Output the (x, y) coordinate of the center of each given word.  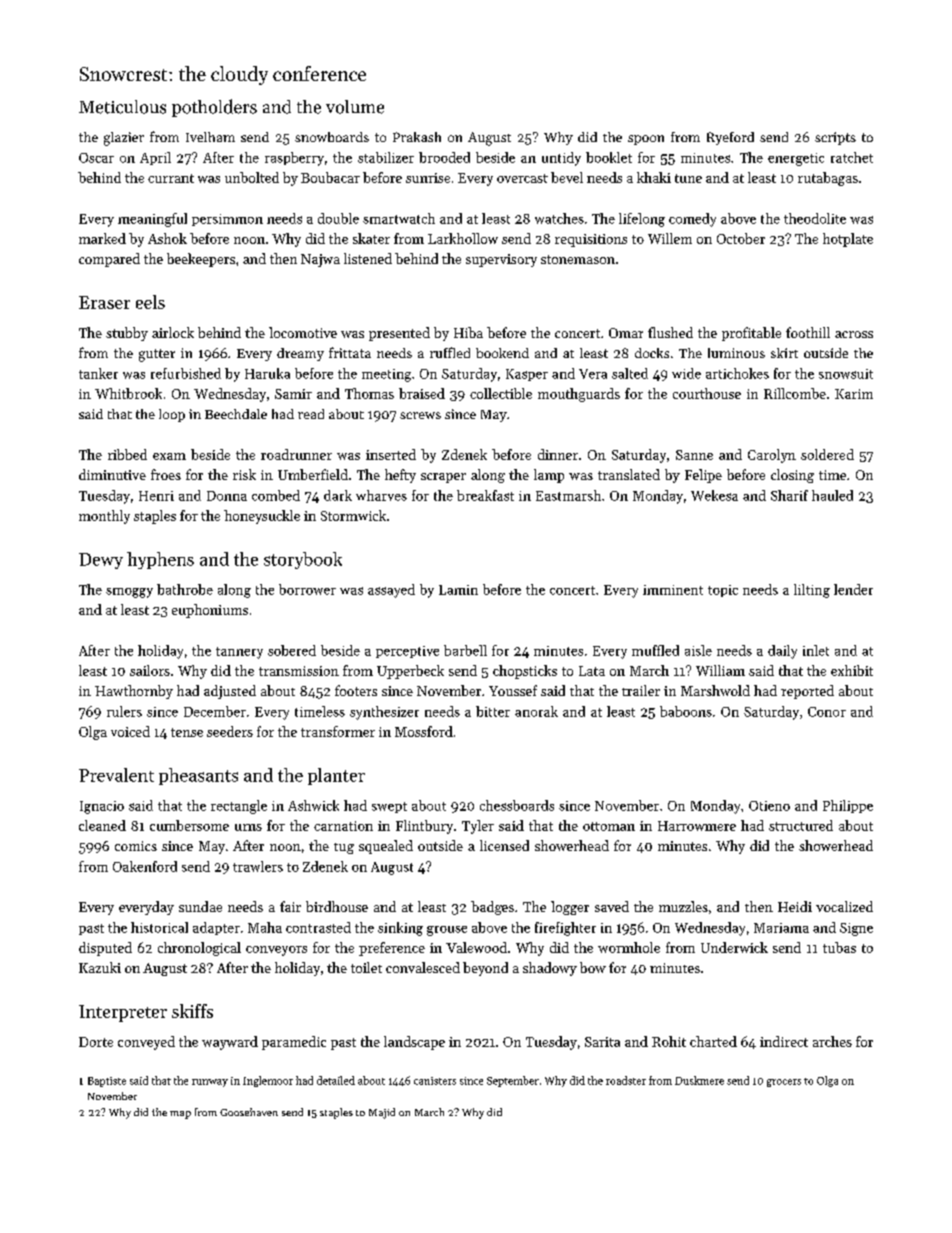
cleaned (102, 825)
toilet (366, 967)
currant (171, 178)
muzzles (683, 906)
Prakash (417, 137)
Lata (592, 671)
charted (713, 1041)
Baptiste (107, 1082)
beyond (485, 969)
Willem (670, 238)
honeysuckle (262, 517)
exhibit (852, 670)
